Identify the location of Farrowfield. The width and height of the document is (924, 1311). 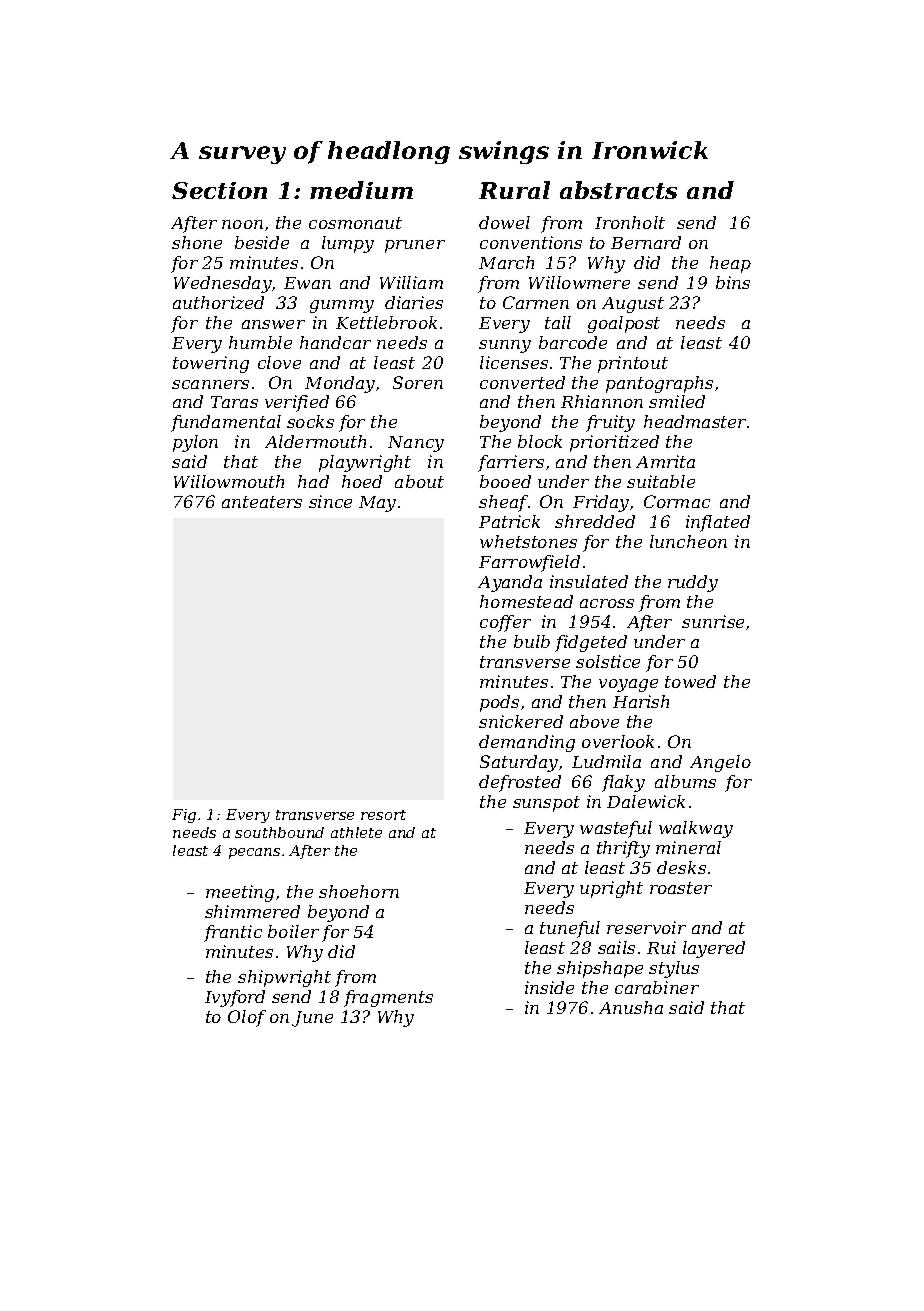
(529, 563).
